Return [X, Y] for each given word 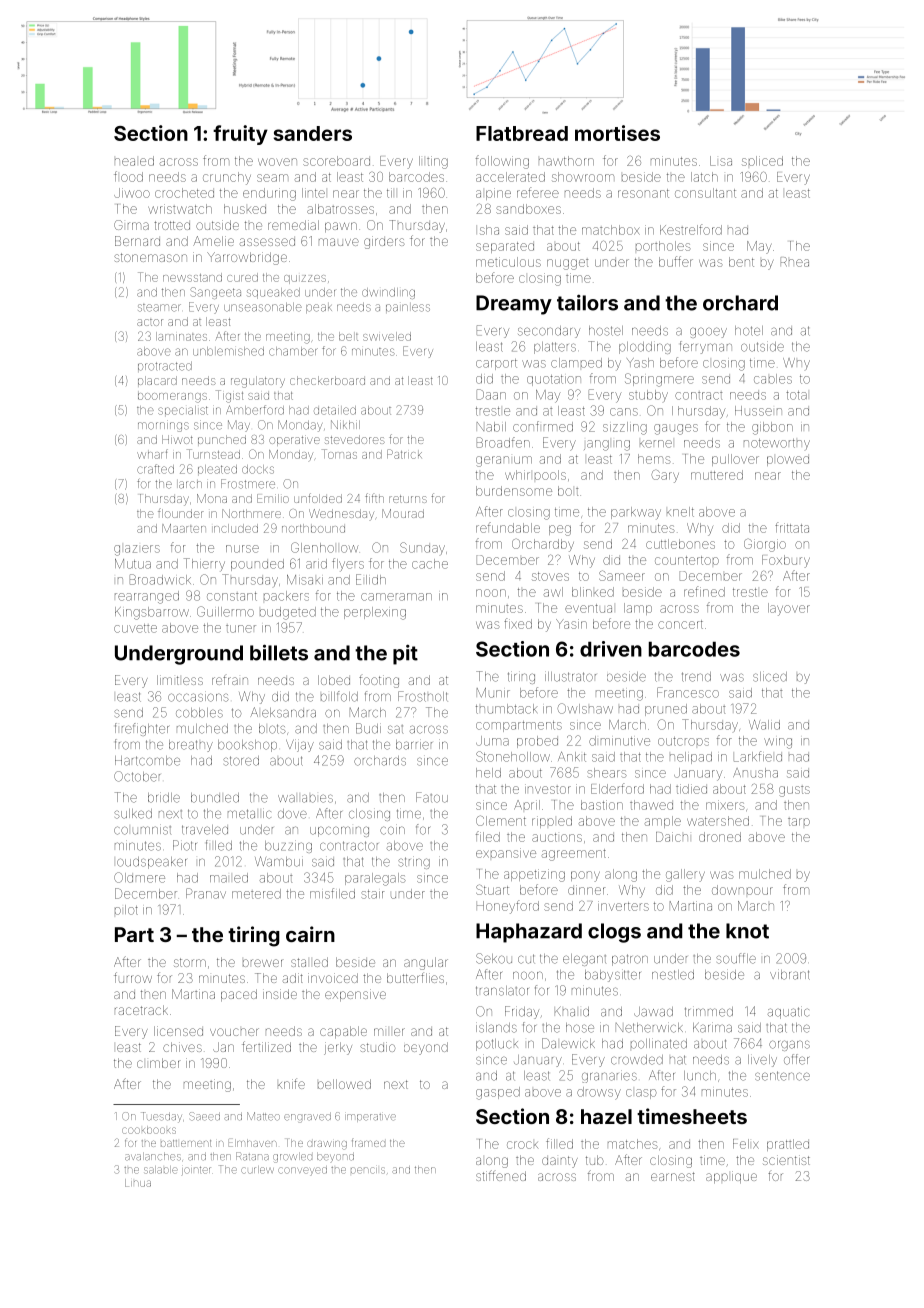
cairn [310, 934]
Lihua [138, 1183]
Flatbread [522, 133]
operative [294, 440]
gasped [498, 1093]
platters [555, 348]
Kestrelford [691, 229]
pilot [126, 910]
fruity [240, 135]
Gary [665, 476]
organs [789, 1045]
